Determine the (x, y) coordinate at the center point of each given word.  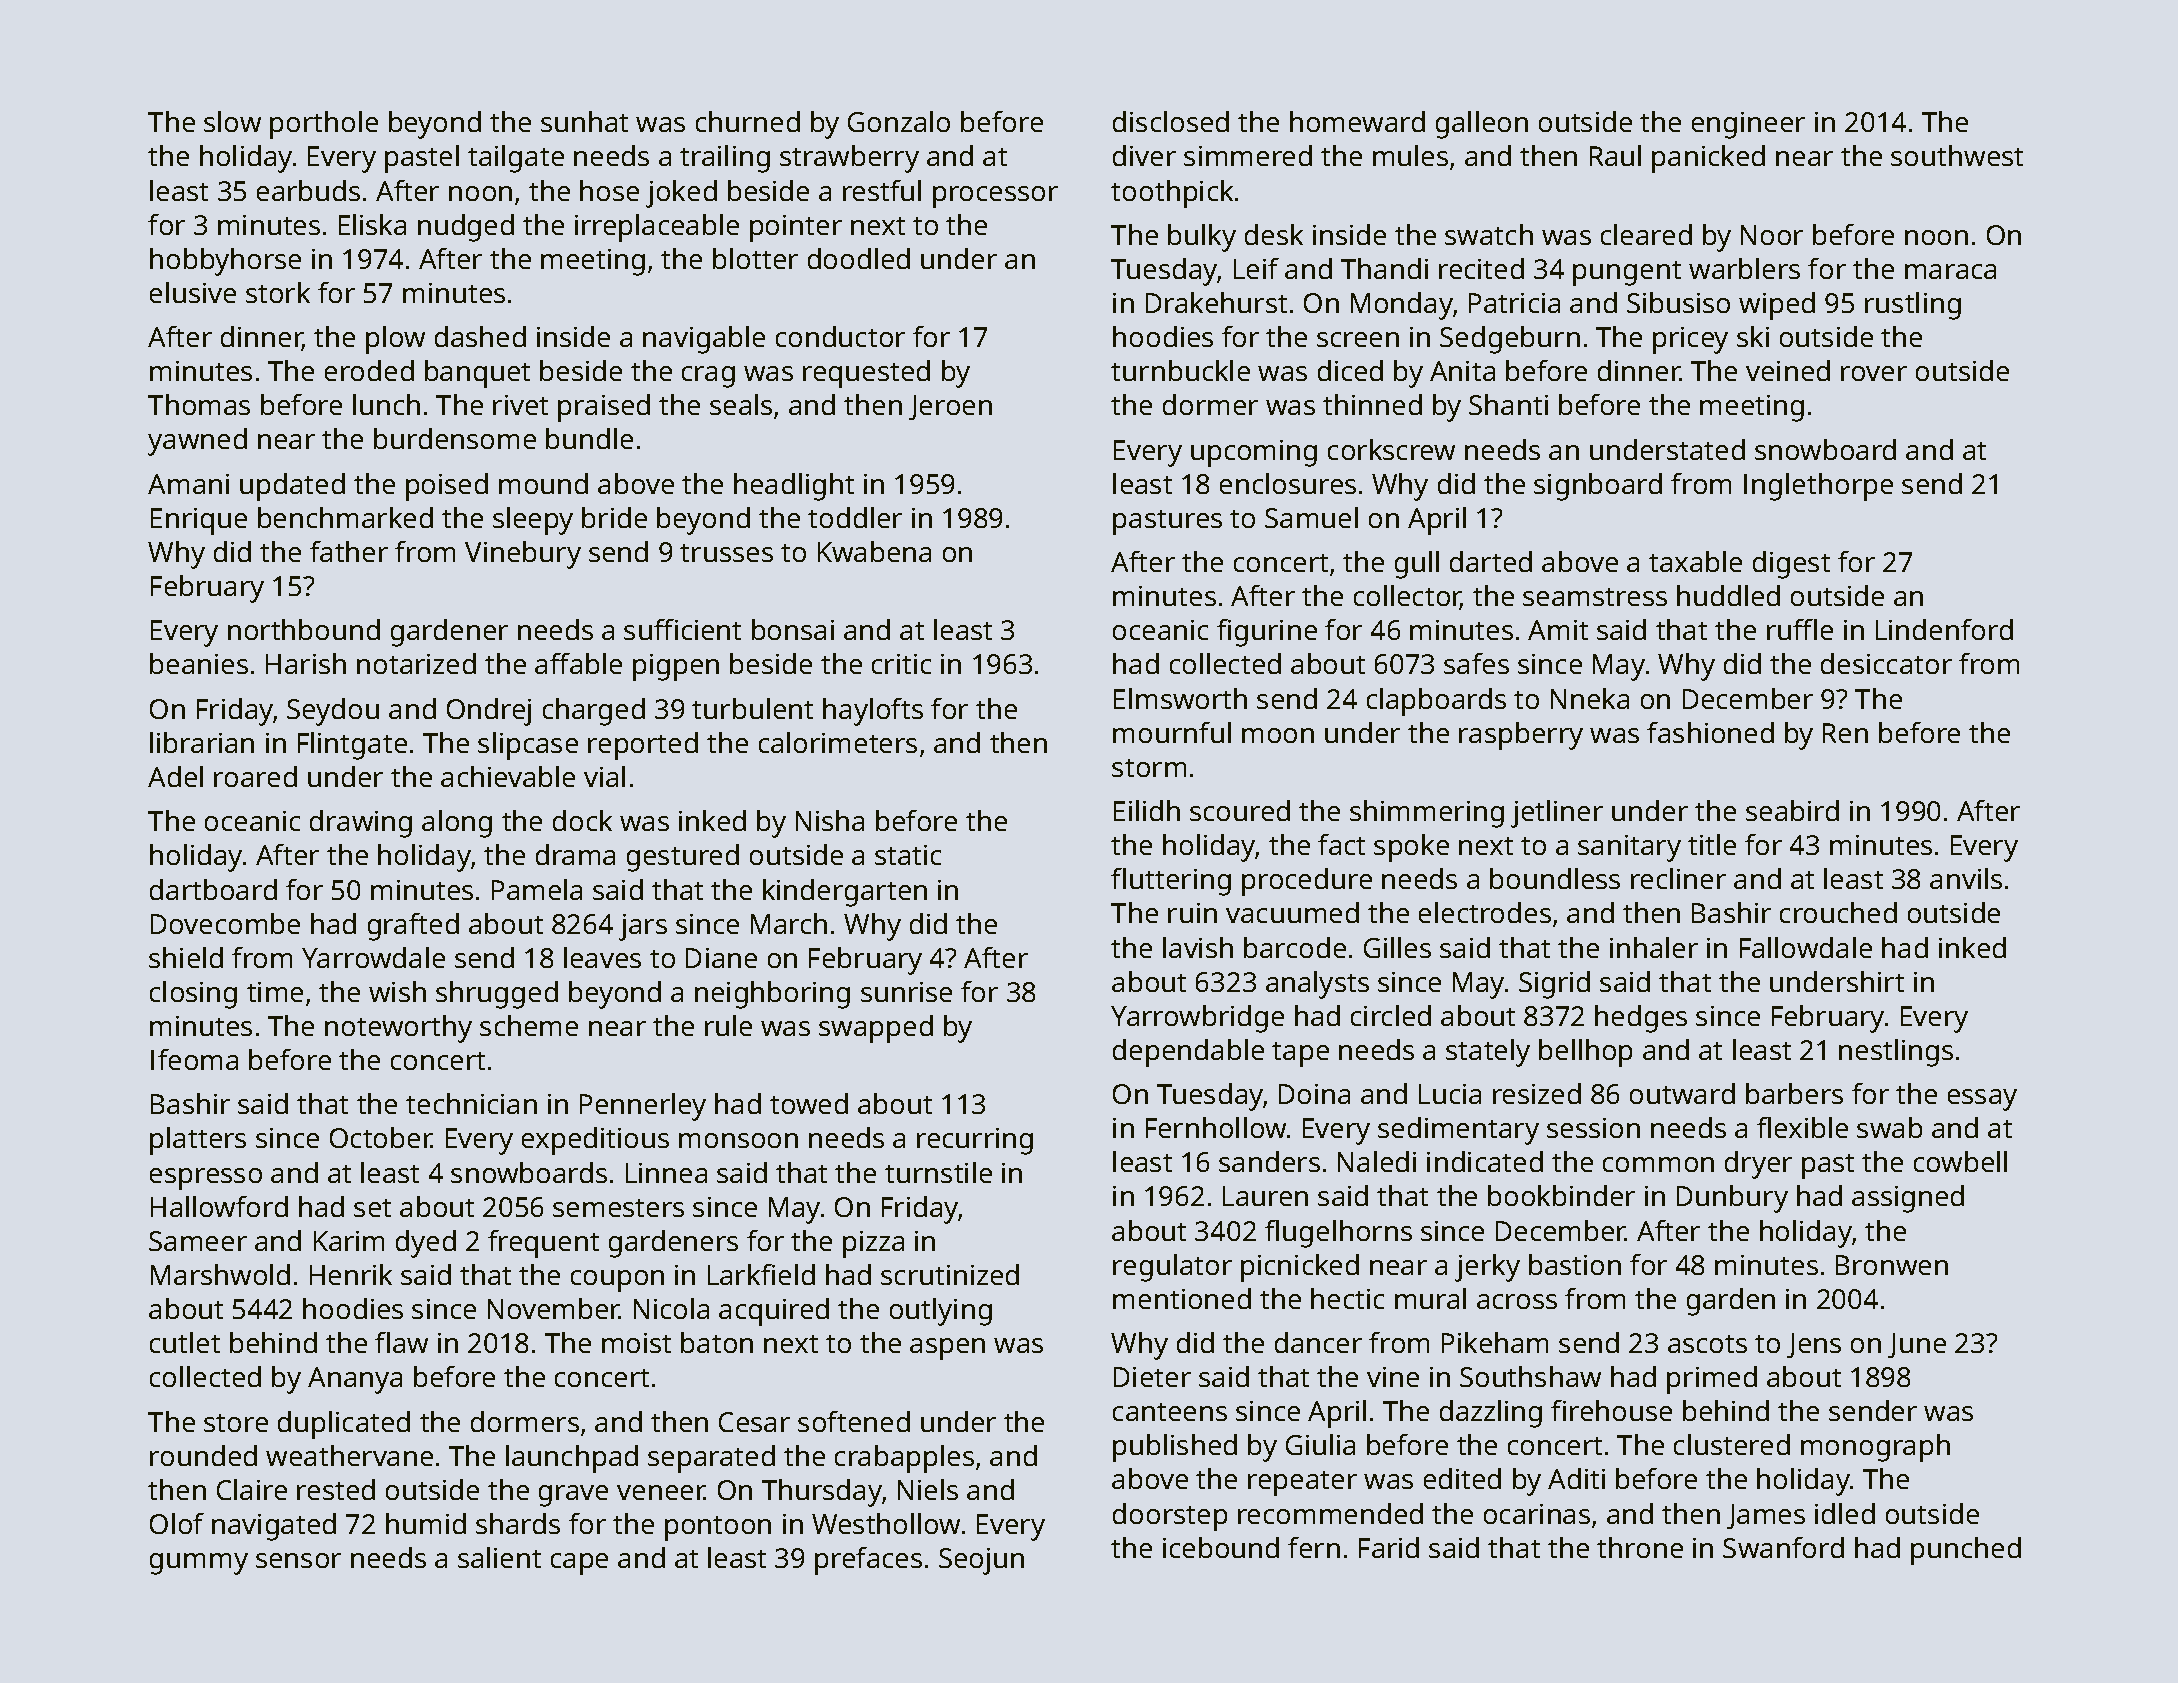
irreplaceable (657, 228)
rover (1874, 373)
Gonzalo (899, 121)
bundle (589, 438)
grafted (413, 927)
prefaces (868, 1561)
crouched (1838, 912)
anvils (1966, 878)
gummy (199, 1564)
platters (198, 1141)
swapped (876, 1029)
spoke (1411, 848)
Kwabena (874, 551)
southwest (1957, 155)
